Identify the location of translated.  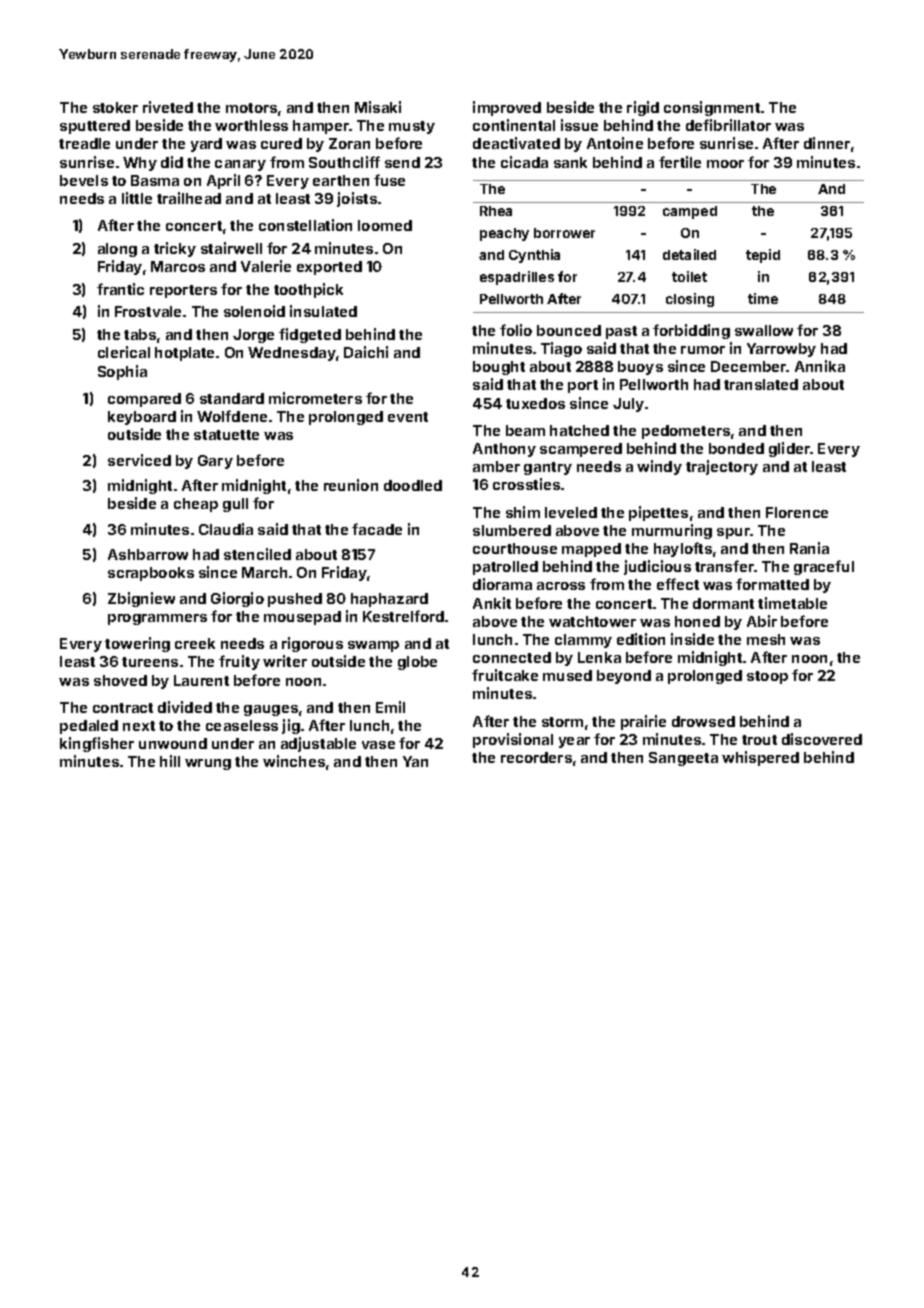
(761, 384).
